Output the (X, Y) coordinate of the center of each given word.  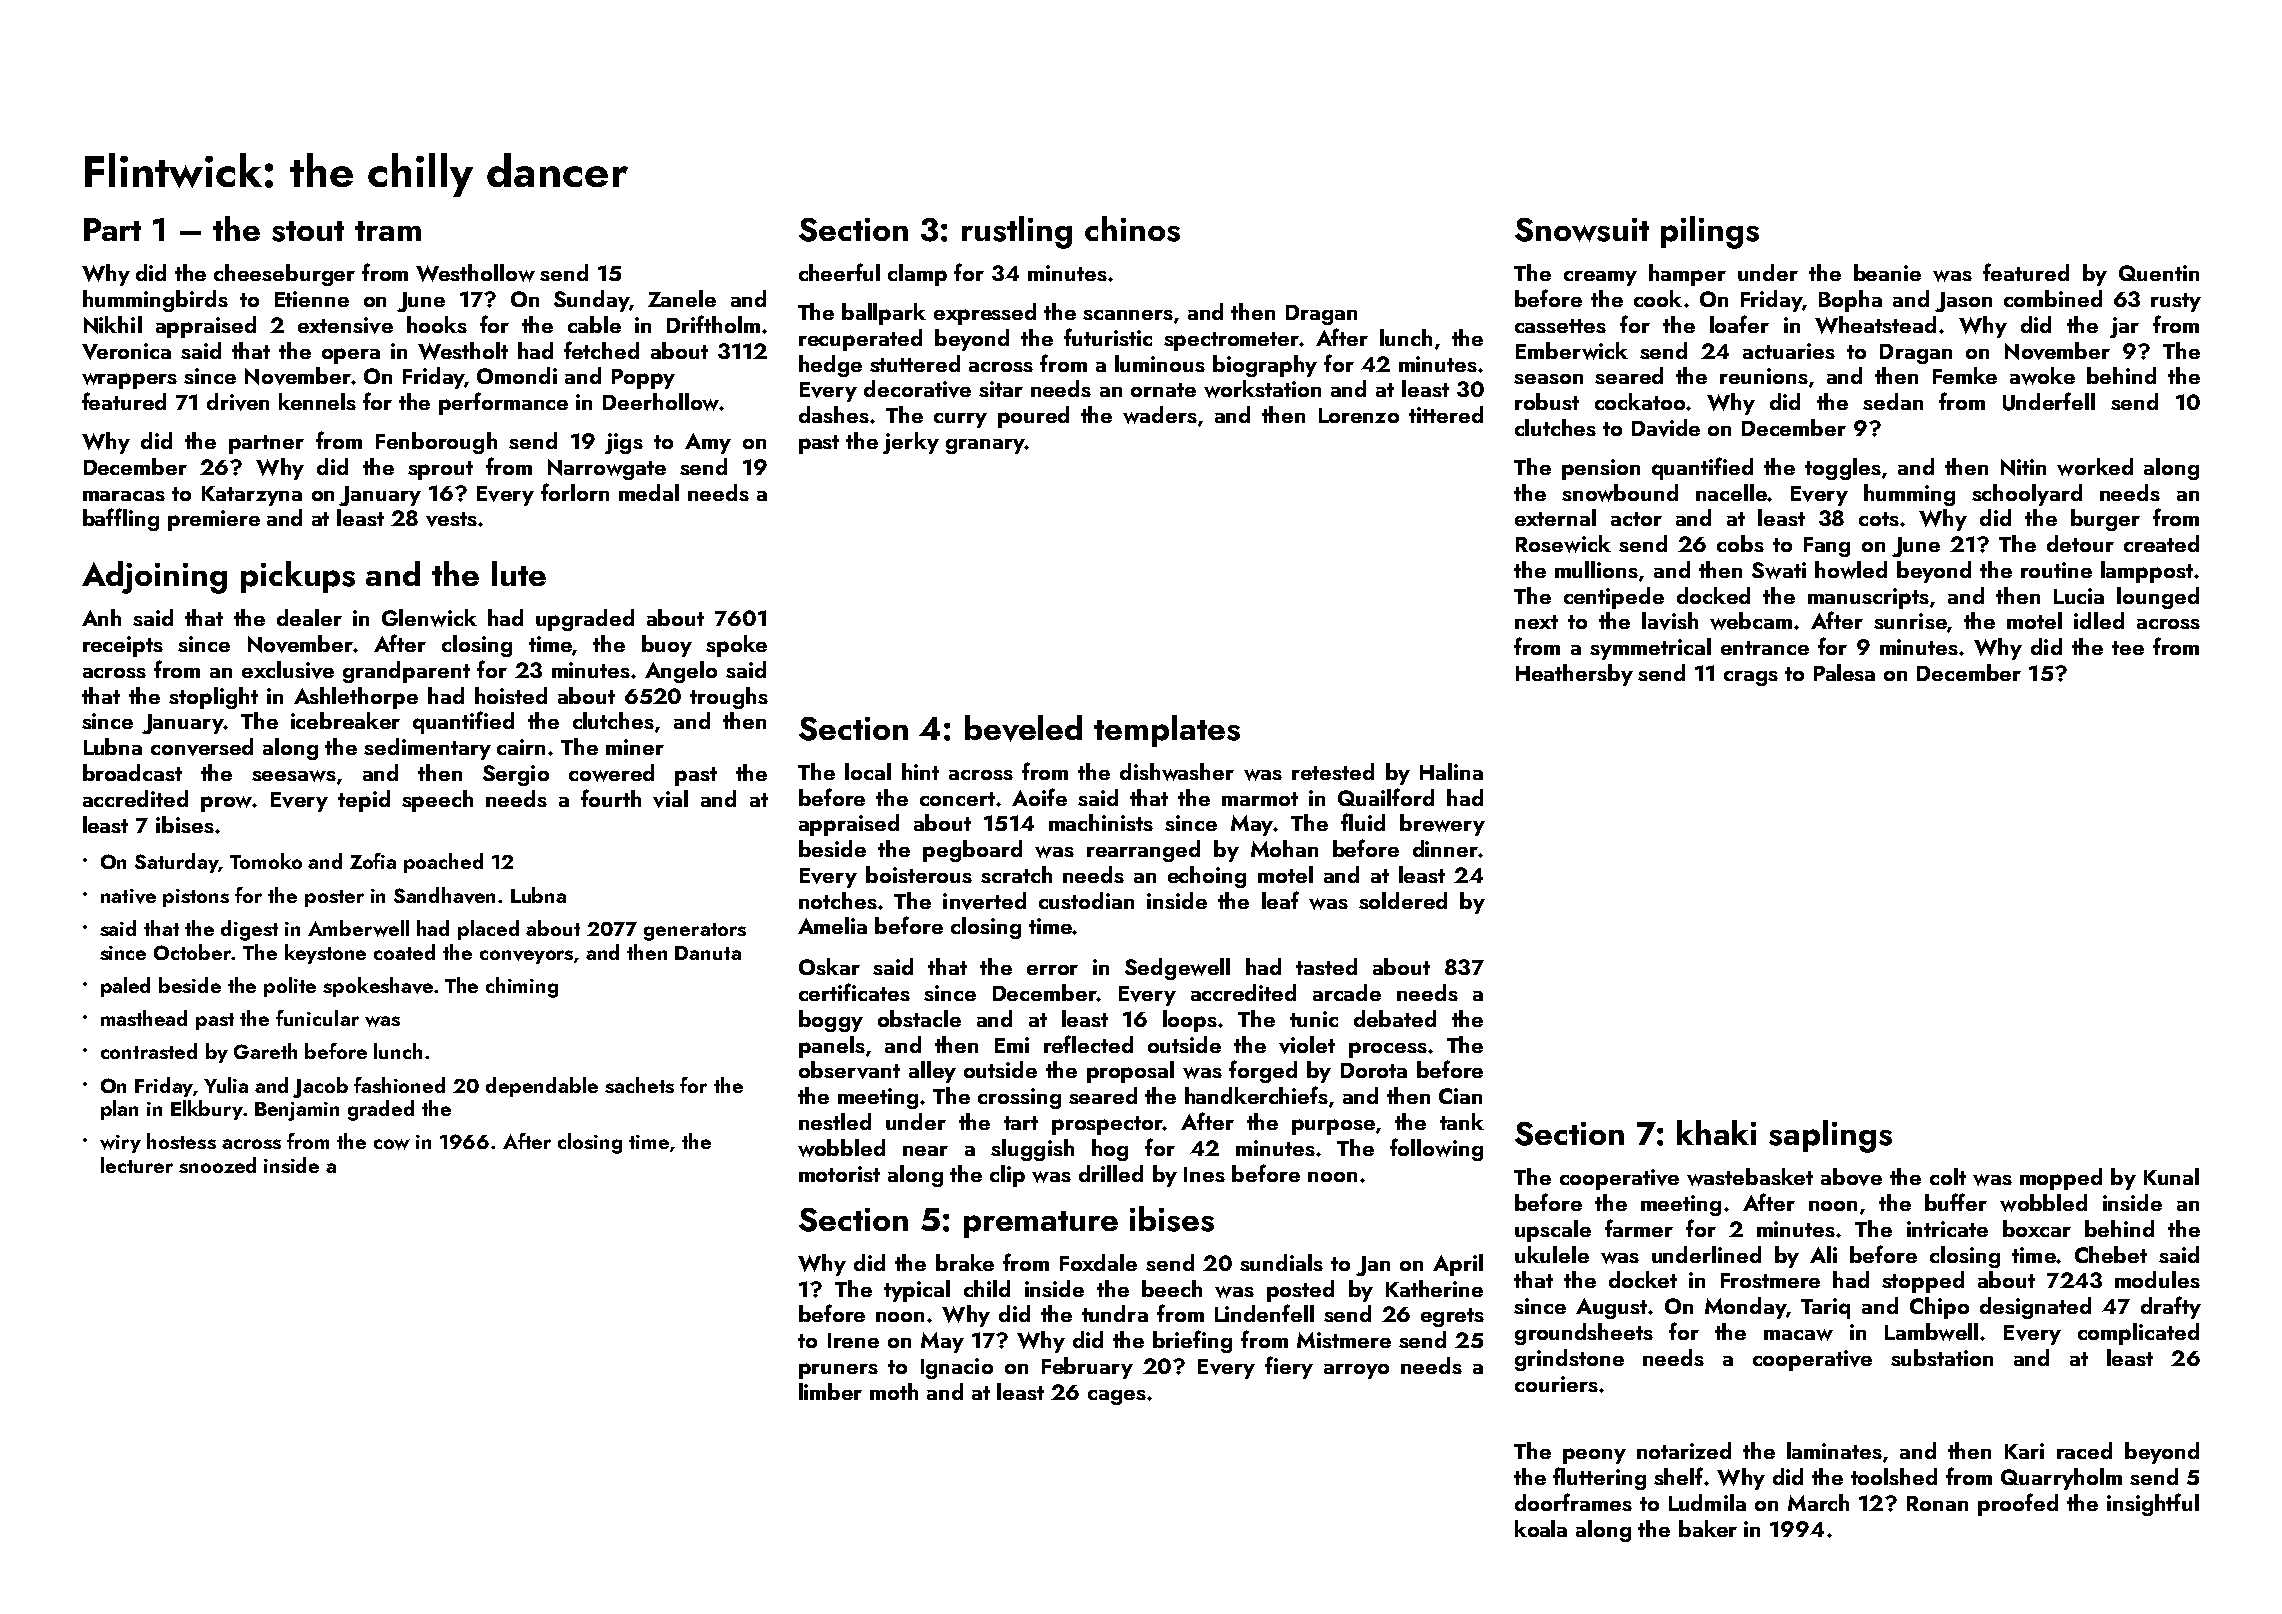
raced (2084, 1450)
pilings (1710, 232)
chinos (1132, 229)
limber (830, 1391)
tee (2128, 648)
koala (1541, 1528)
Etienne (312, 299)
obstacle (919, 1018)
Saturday (176, 863)
